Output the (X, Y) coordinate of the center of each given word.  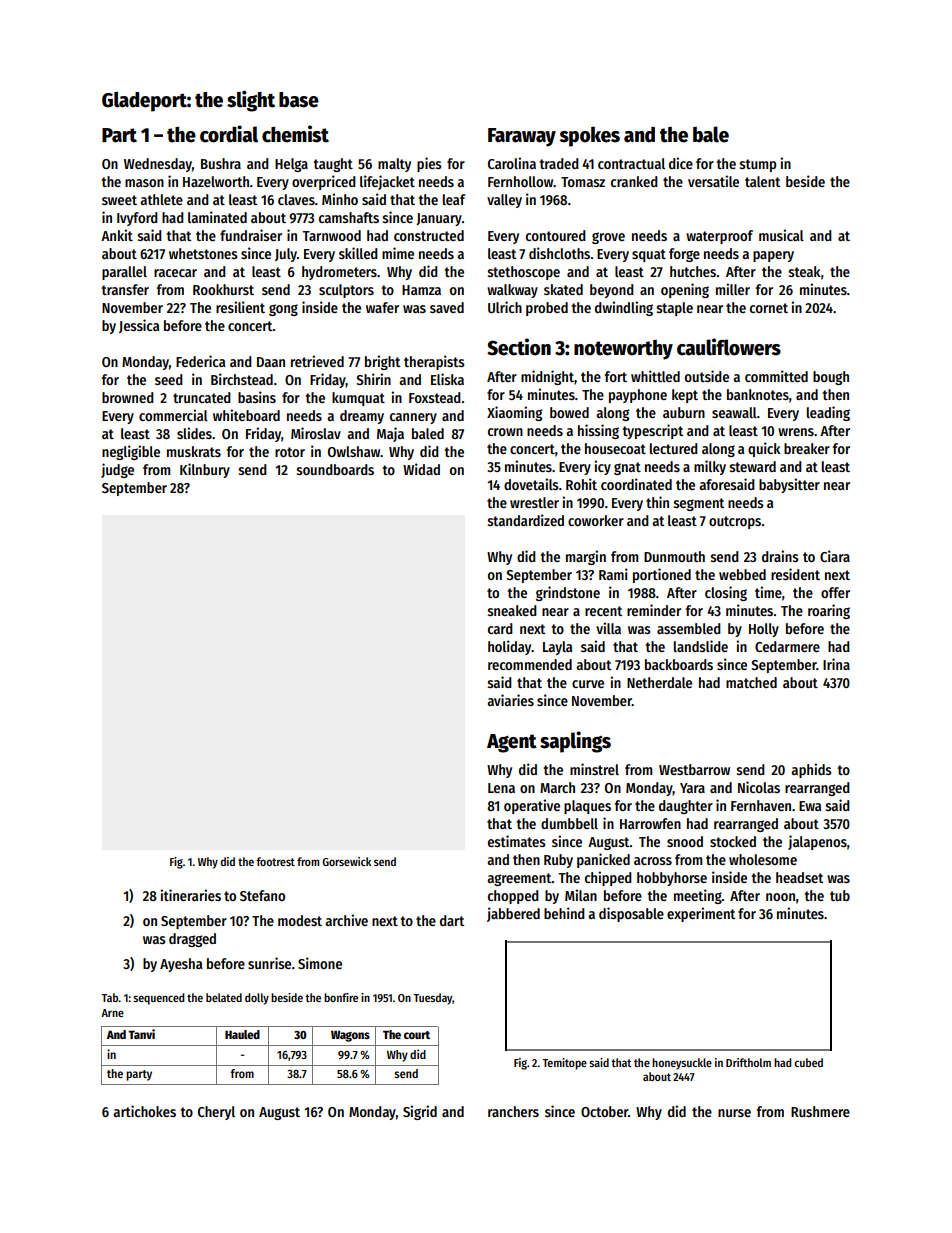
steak (805, 271)
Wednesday (158, 165)
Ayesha (181, 965)
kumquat (358, 399)
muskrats (194, 451)
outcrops (735, 522)
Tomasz (583, 182)
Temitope (564, 1064)
